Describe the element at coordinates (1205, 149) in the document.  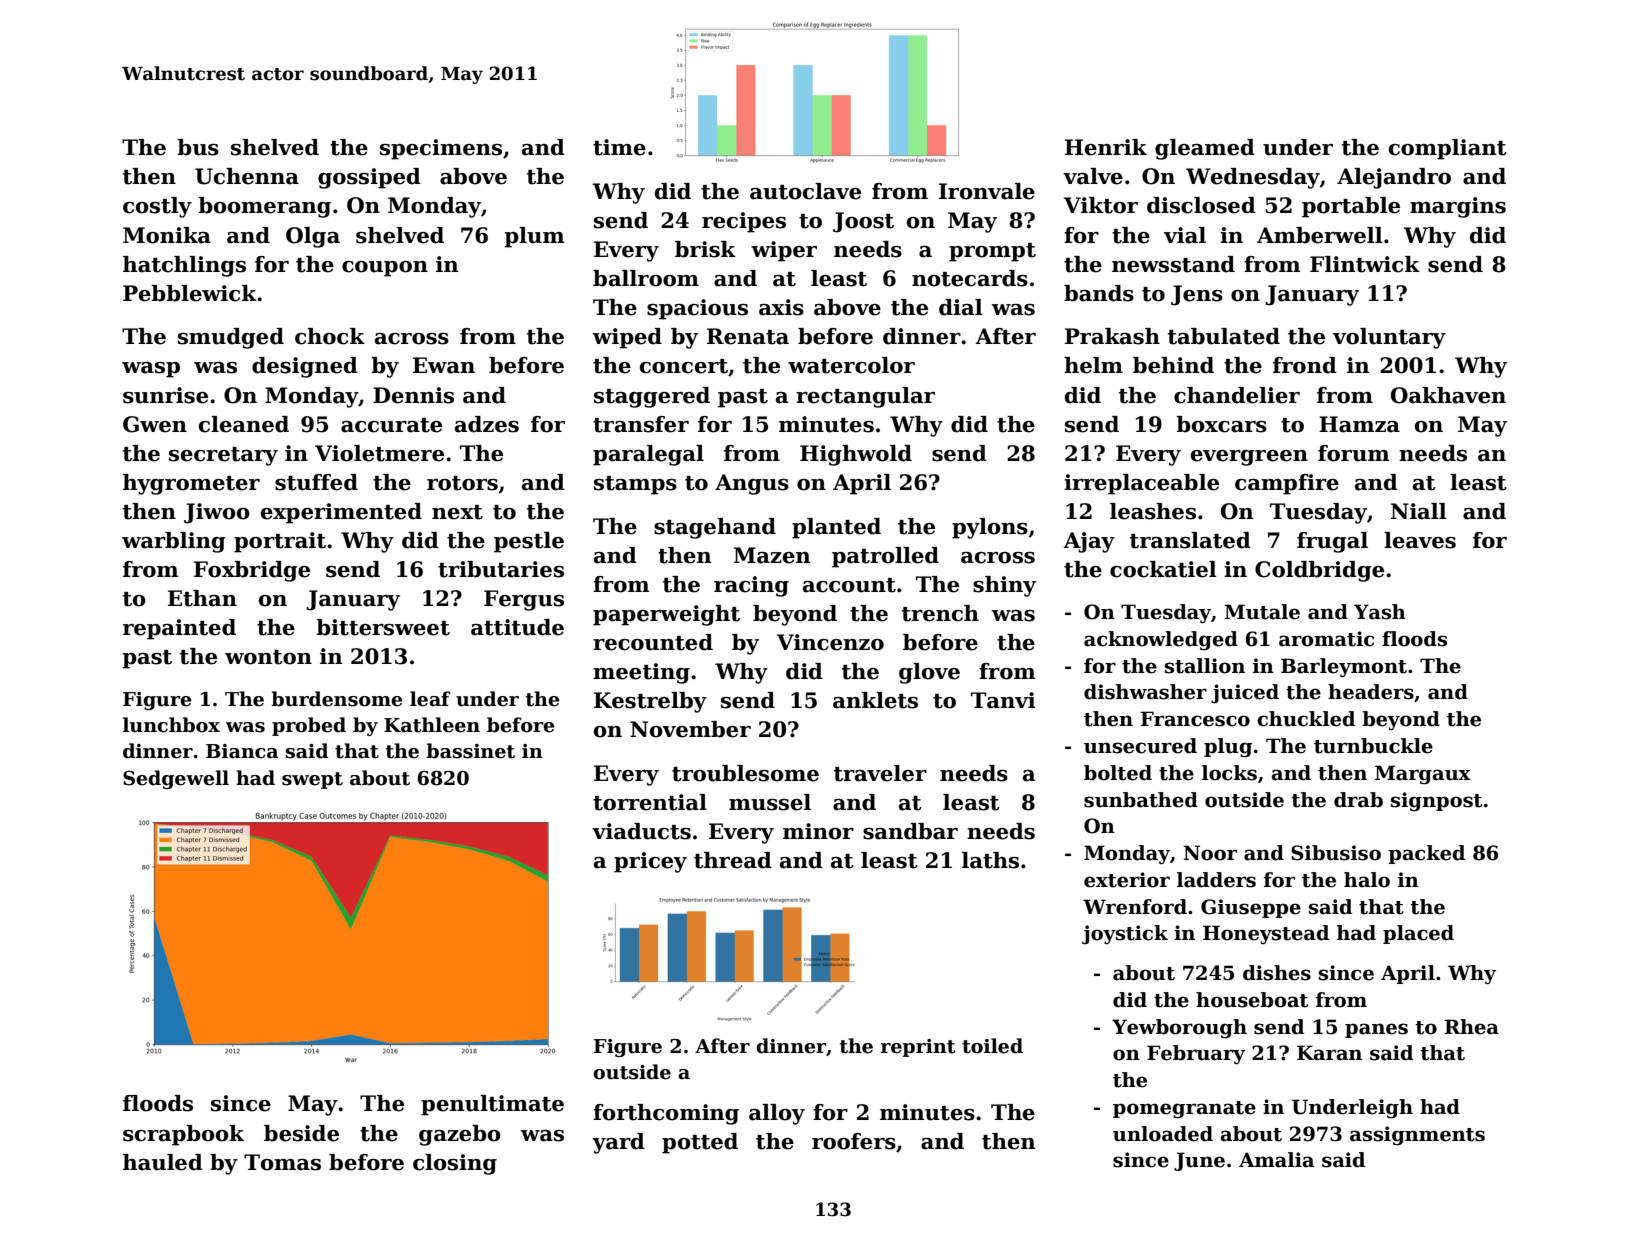
I see `gleamed` at that location.
